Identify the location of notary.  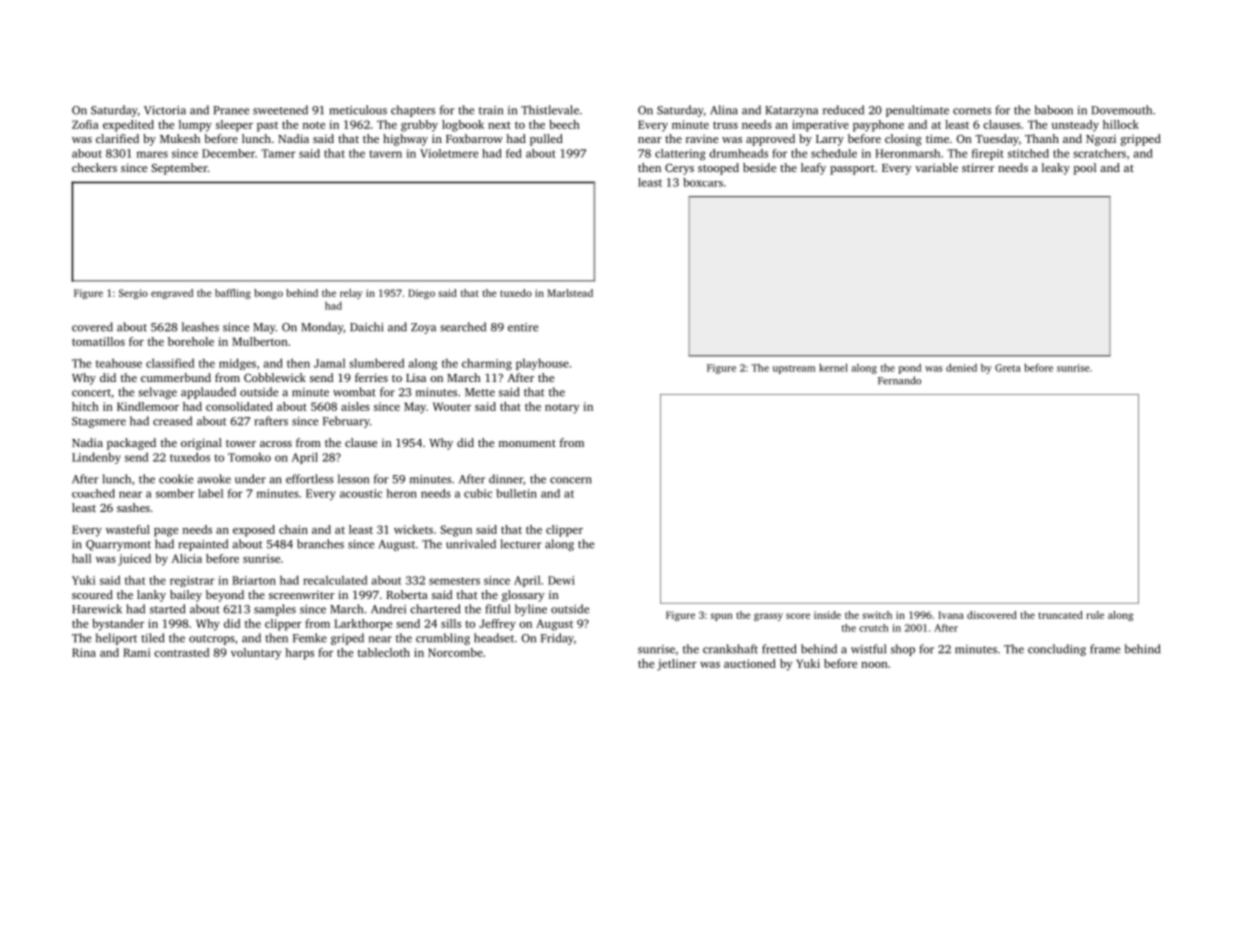
(562, 409).
